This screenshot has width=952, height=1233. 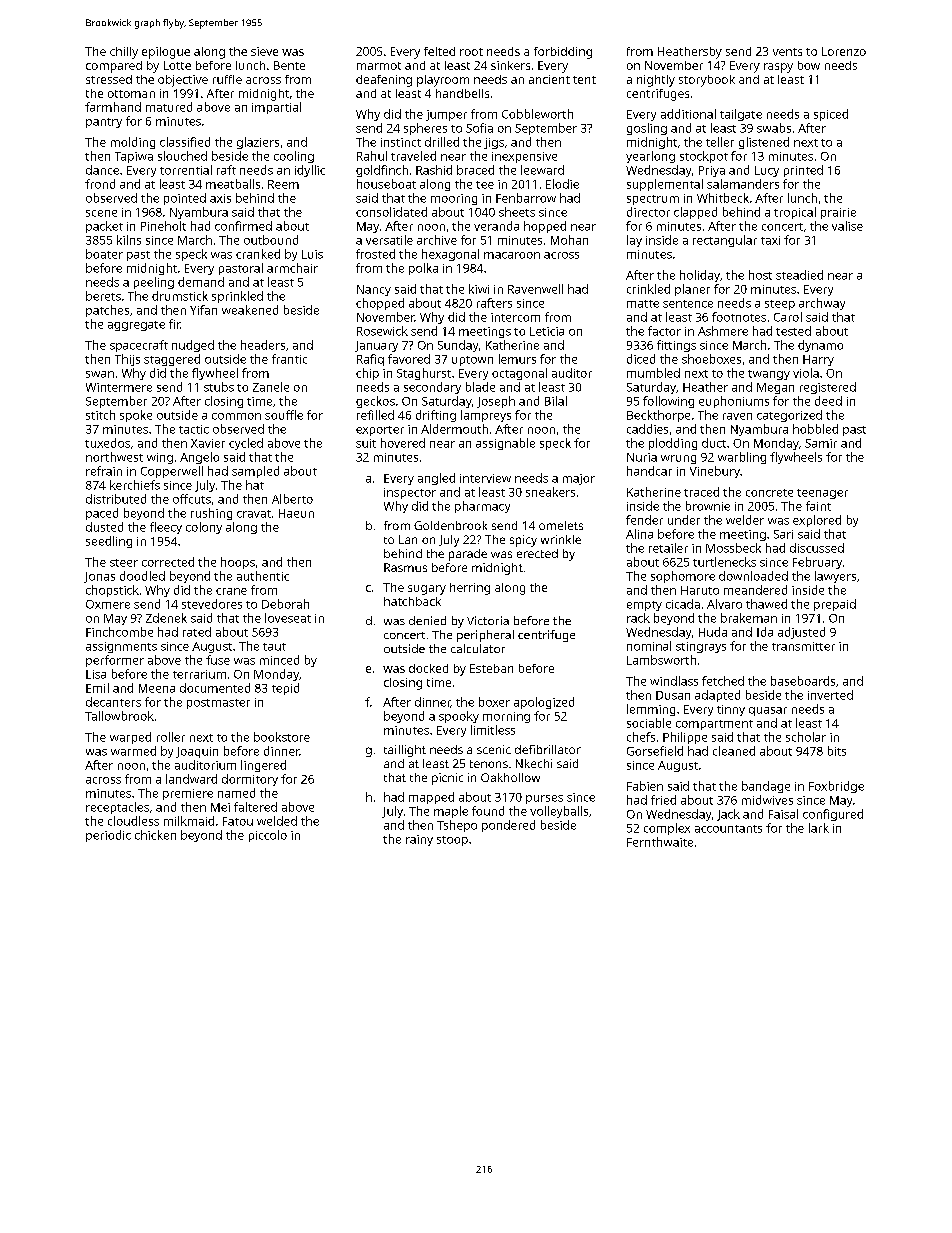 What do you see at coordinates (660, 842) in the screenshot?
I see `Fernthwaite` at bounding box center [660, 842].
